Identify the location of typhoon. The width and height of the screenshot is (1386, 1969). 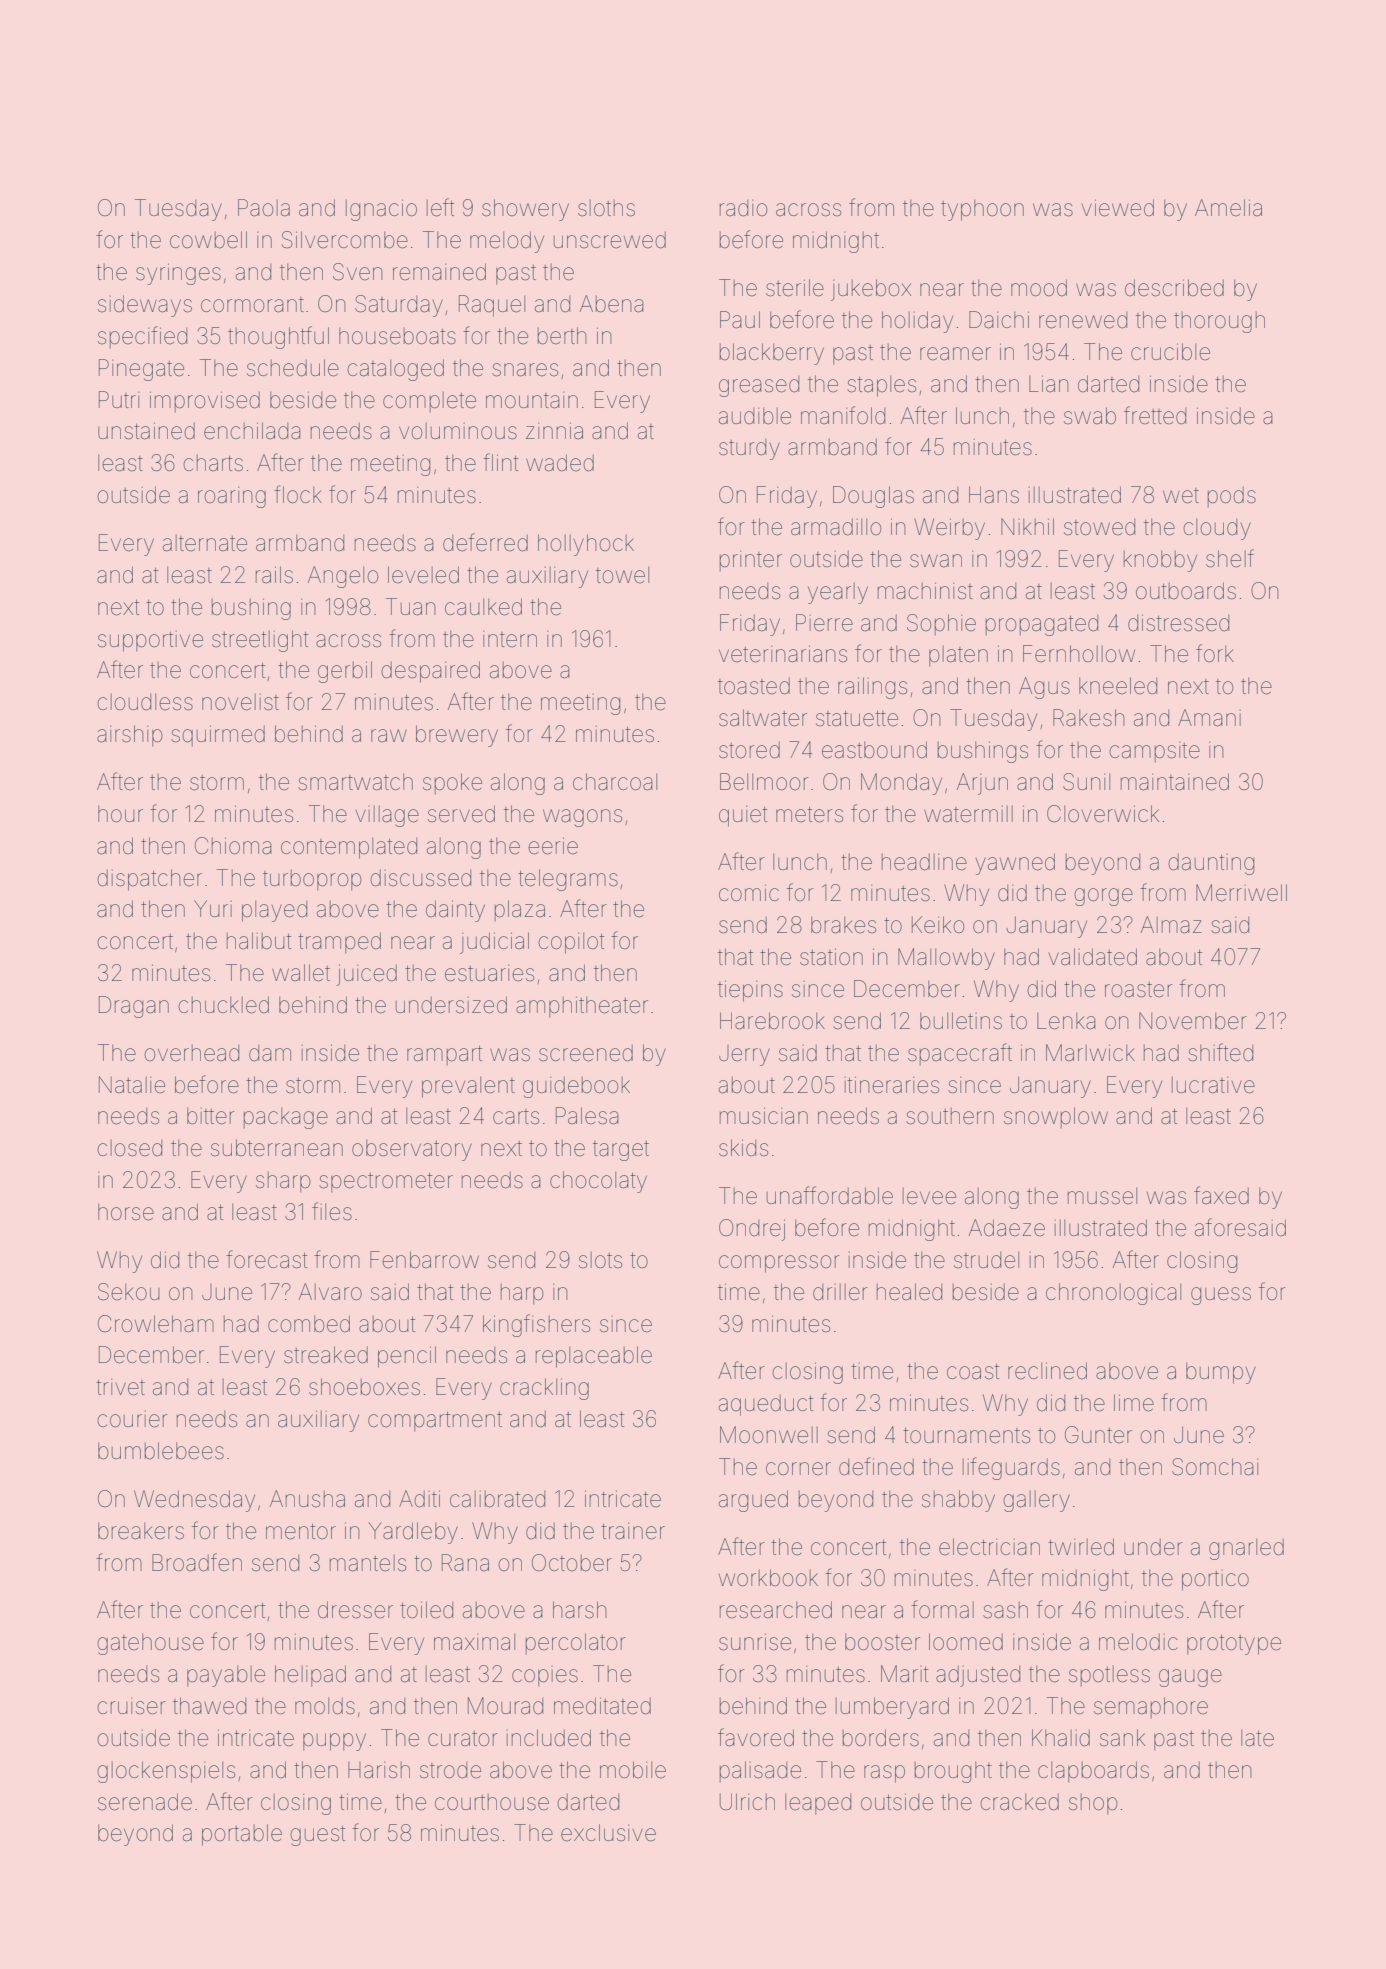
(982, 210).
